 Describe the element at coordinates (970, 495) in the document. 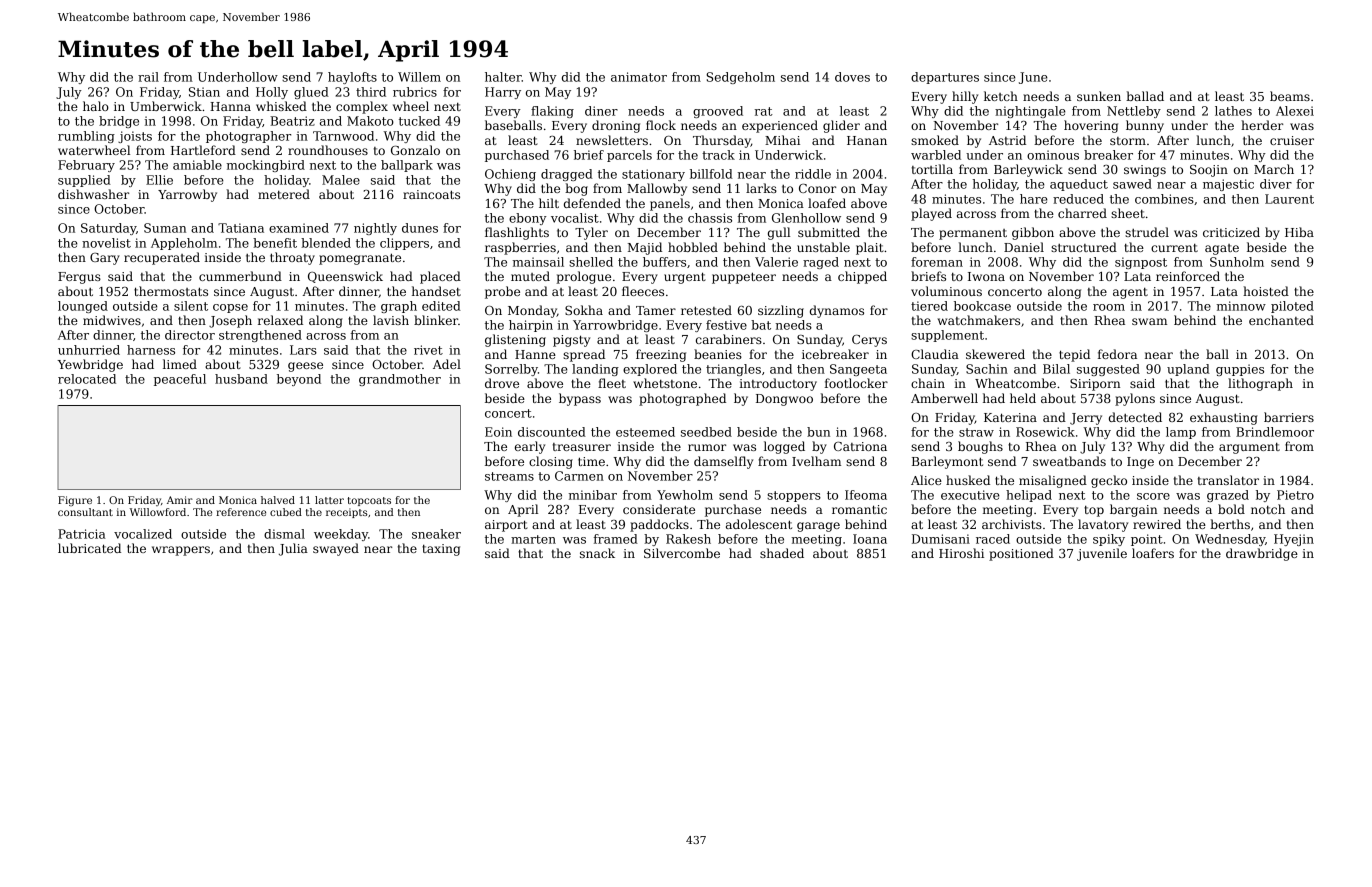

I see `executive` at that location.
